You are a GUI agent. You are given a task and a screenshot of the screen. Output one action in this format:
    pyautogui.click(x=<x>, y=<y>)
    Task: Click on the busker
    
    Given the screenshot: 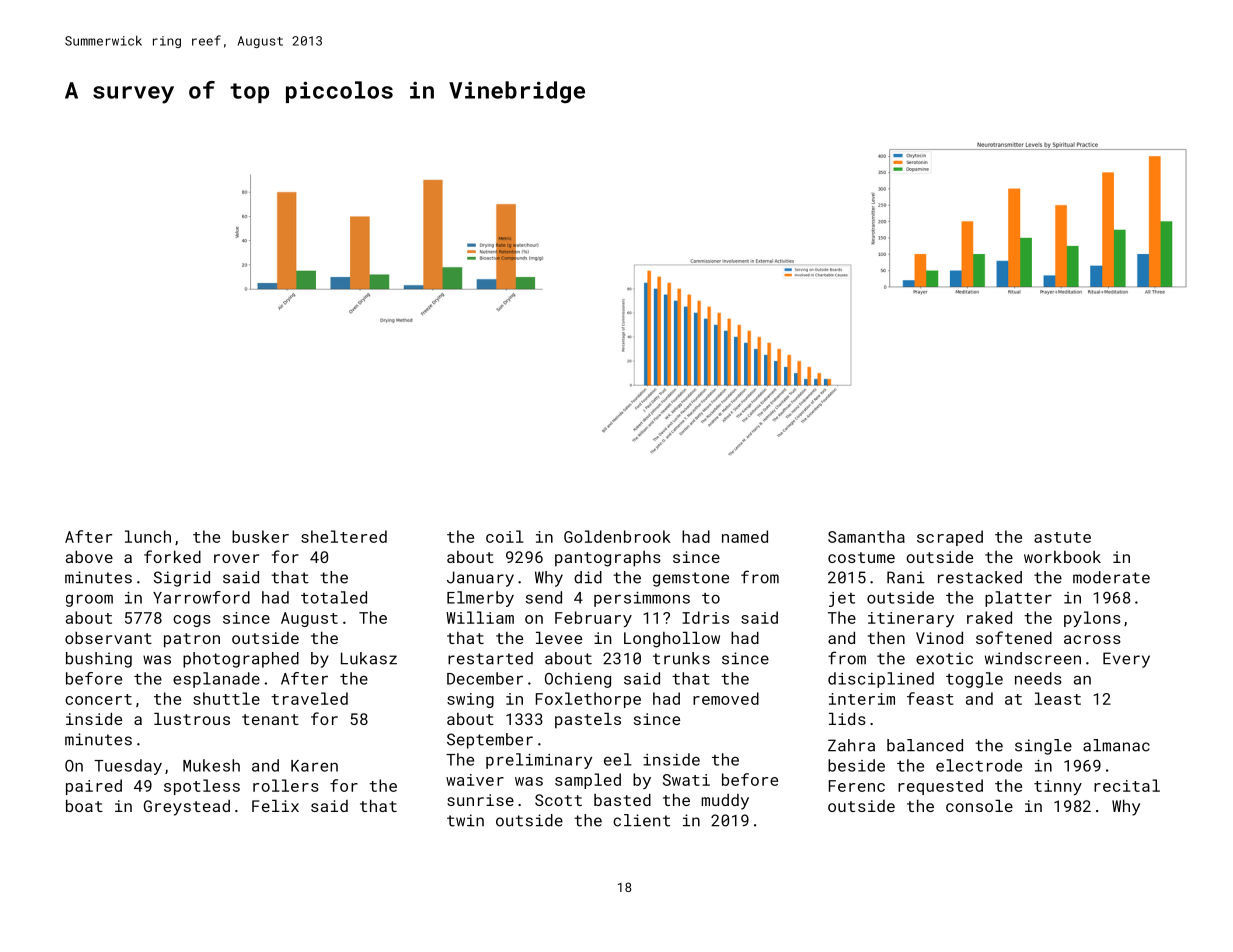 What is the action you would take?
    pyautogui.click(x=260, y=536)
